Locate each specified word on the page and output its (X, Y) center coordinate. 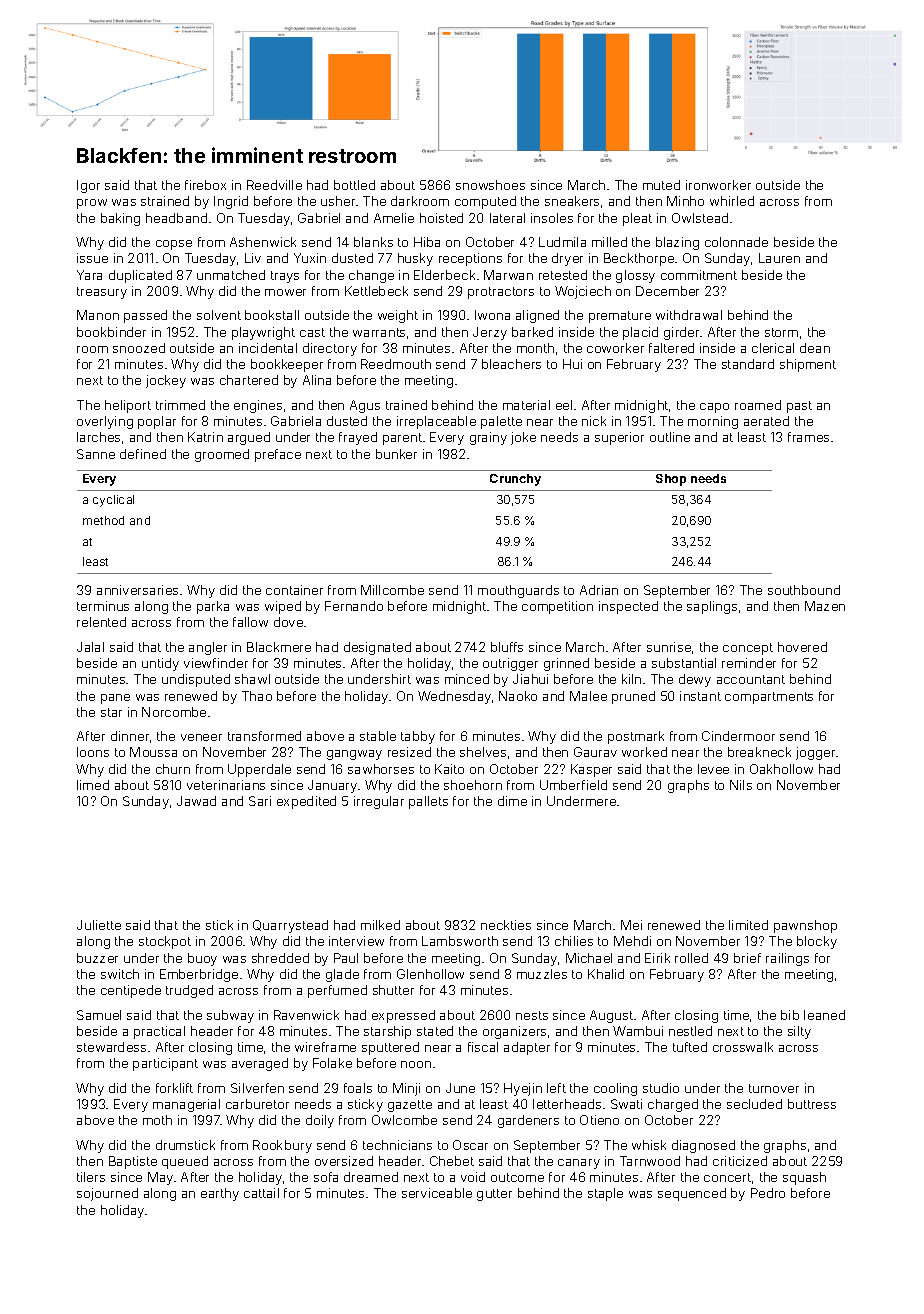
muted (661, 185)
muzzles (542, 974)
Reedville (274, 185)
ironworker (718, 185)
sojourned (107, 1194)
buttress (812, 1104)
